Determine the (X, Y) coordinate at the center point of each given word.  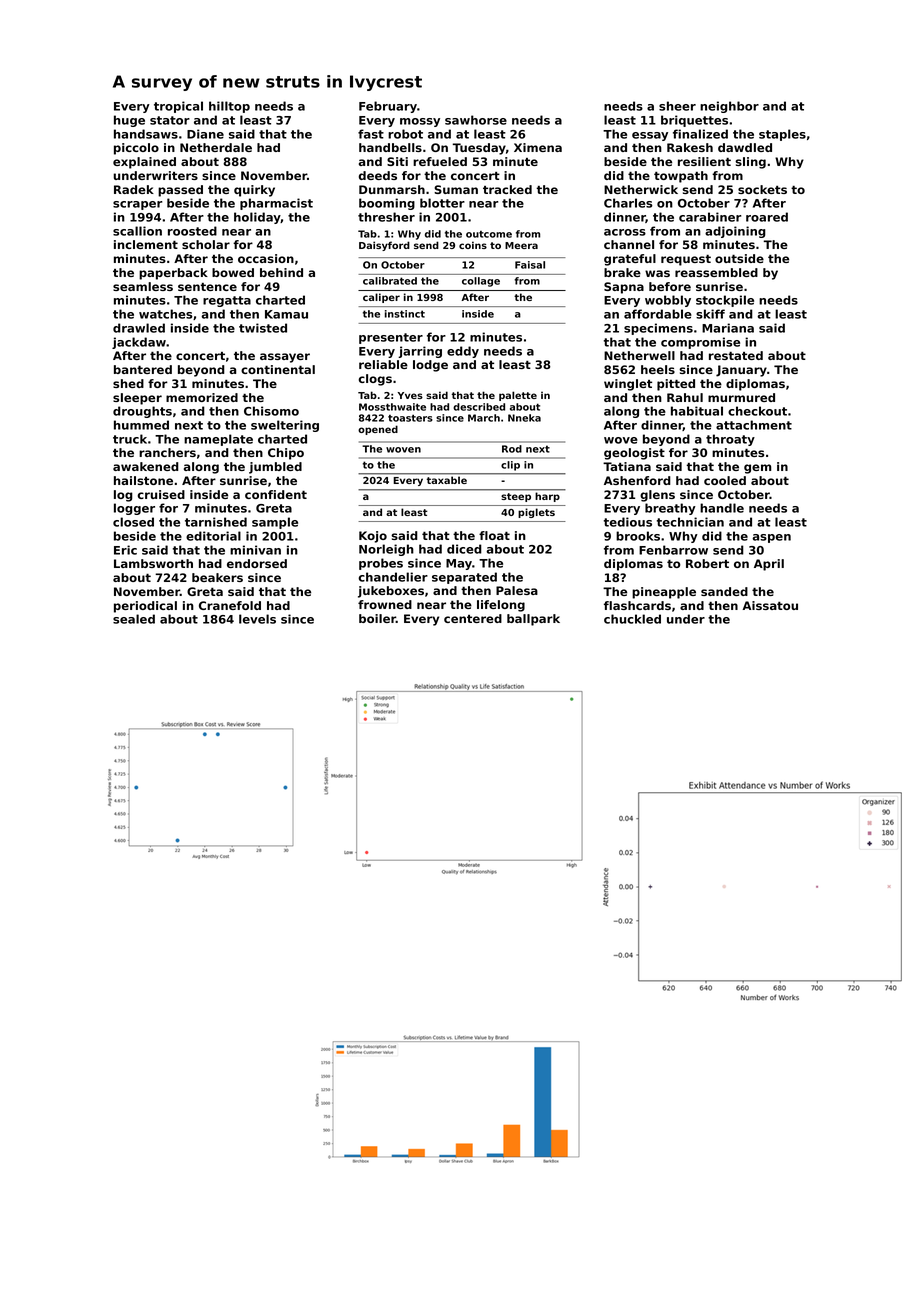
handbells (390, 147)
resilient (704, 161)
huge (129, 121)
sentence (207, 287)
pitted (676, 385)
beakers (217, 577)
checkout (757, 411)
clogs (375, 380)
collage (481, 282)
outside (739, 258)
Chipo (286, 454)
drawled (139, 328)
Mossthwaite (392, 407)
